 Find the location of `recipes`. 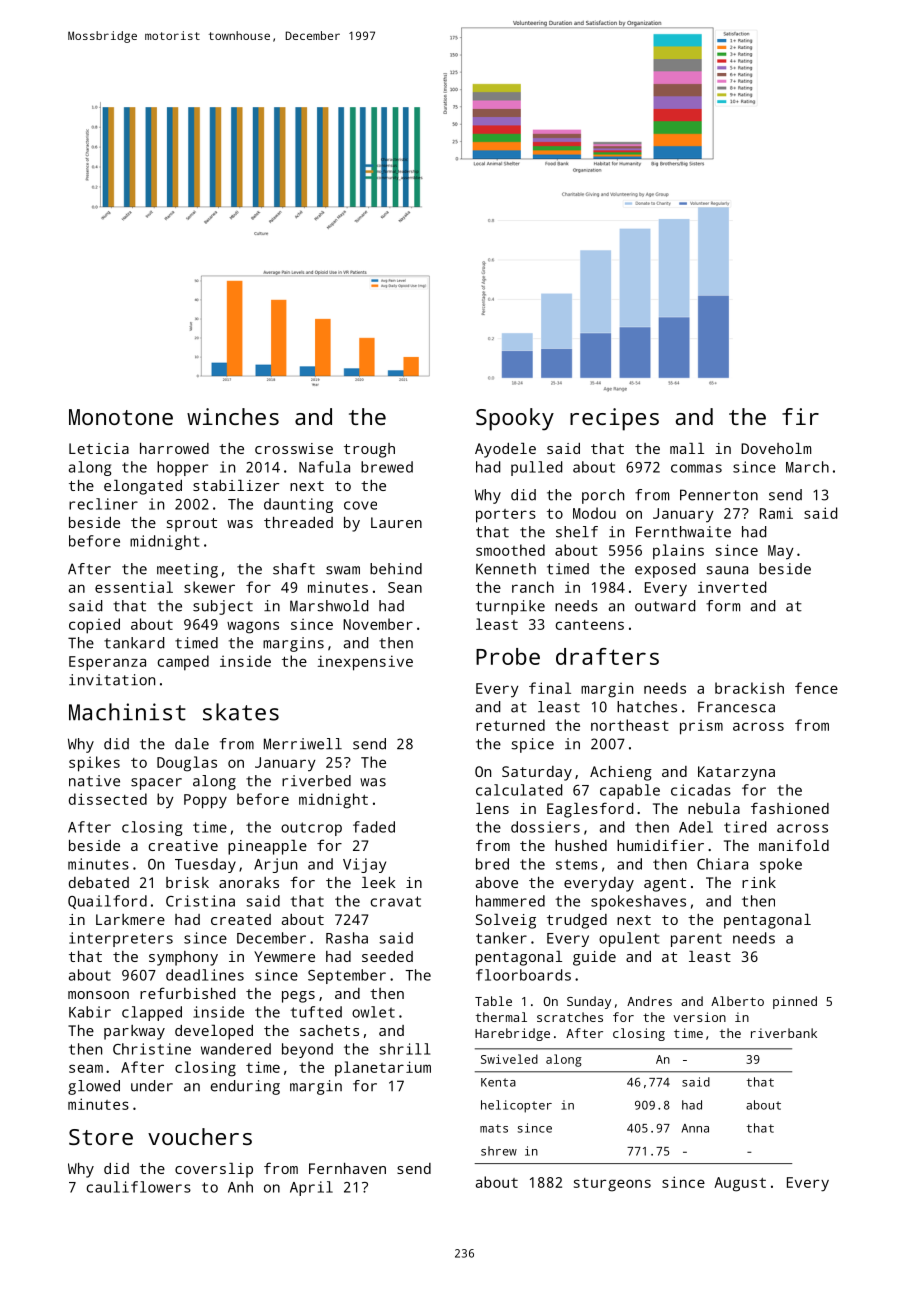

recipes is located at coordinates (614, 419).
